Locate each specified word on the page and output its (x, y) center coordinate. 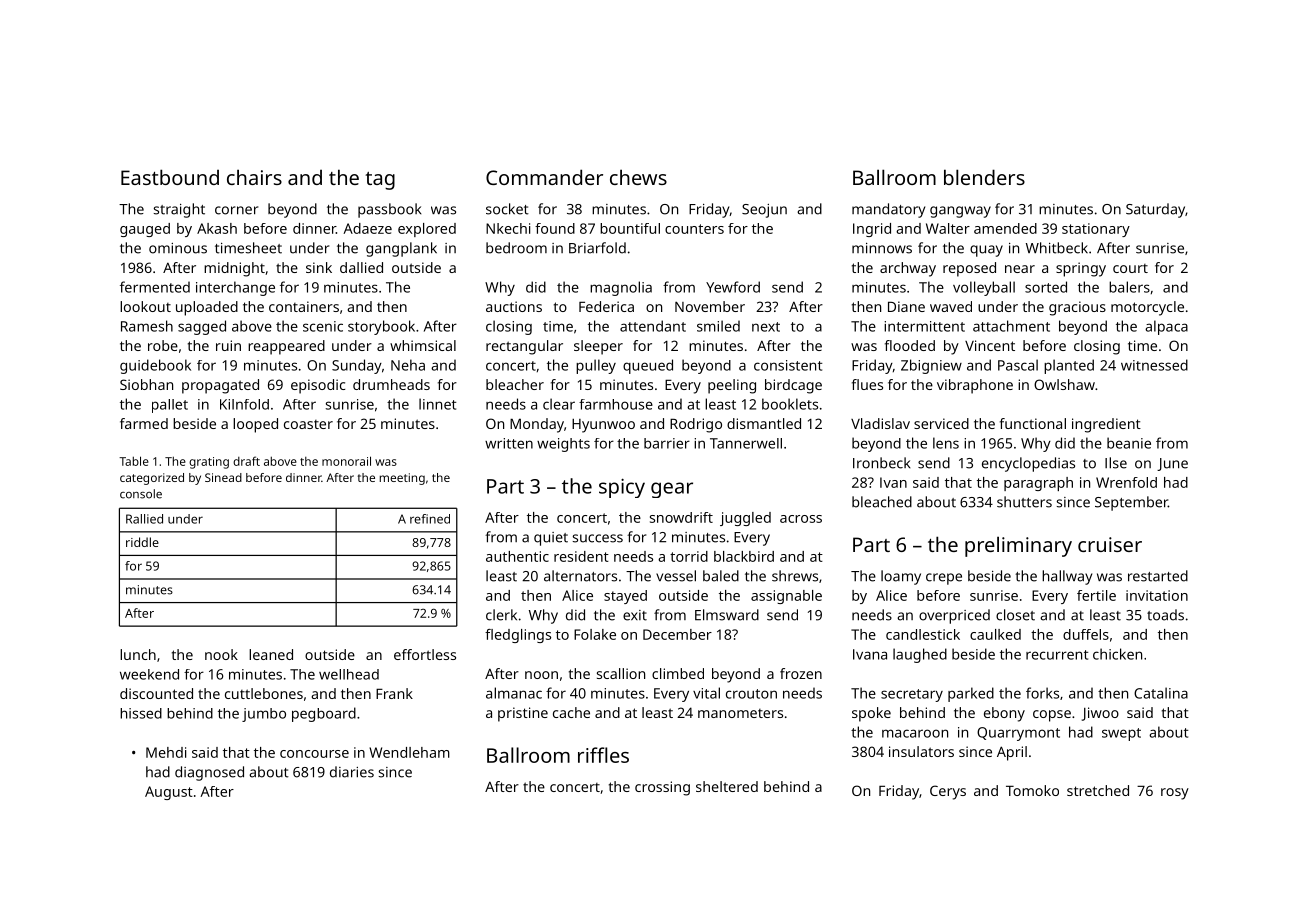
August (169, 793)
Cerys (948, 792)
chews (638, 177)
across (801, 519)
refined (430, 519)
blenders (984, 177)
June (1172, 464)
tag (380, 181)
